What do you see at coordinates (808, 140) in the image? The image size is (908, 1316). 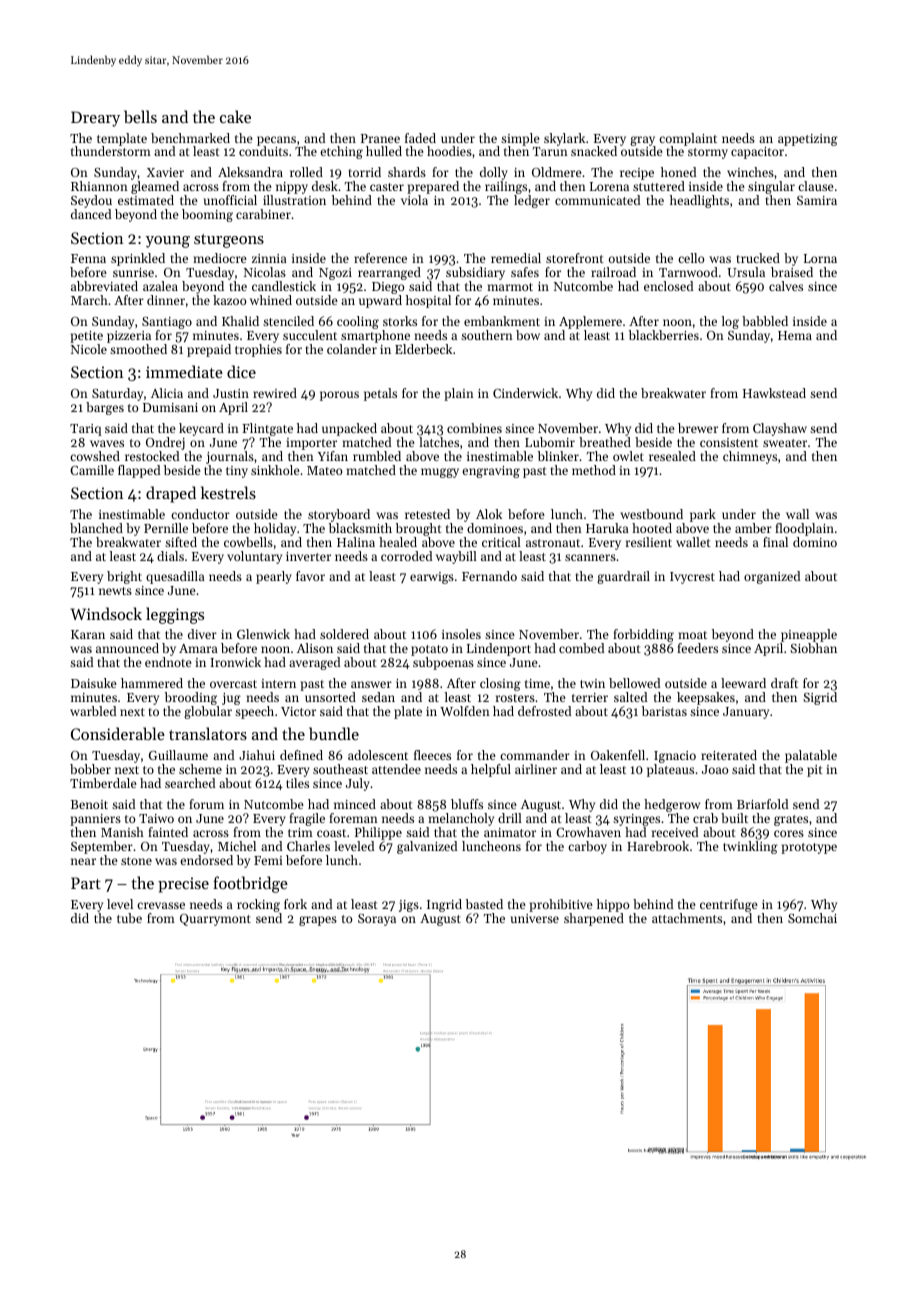 I see `appetizing` at bounding box center [808, 140].
